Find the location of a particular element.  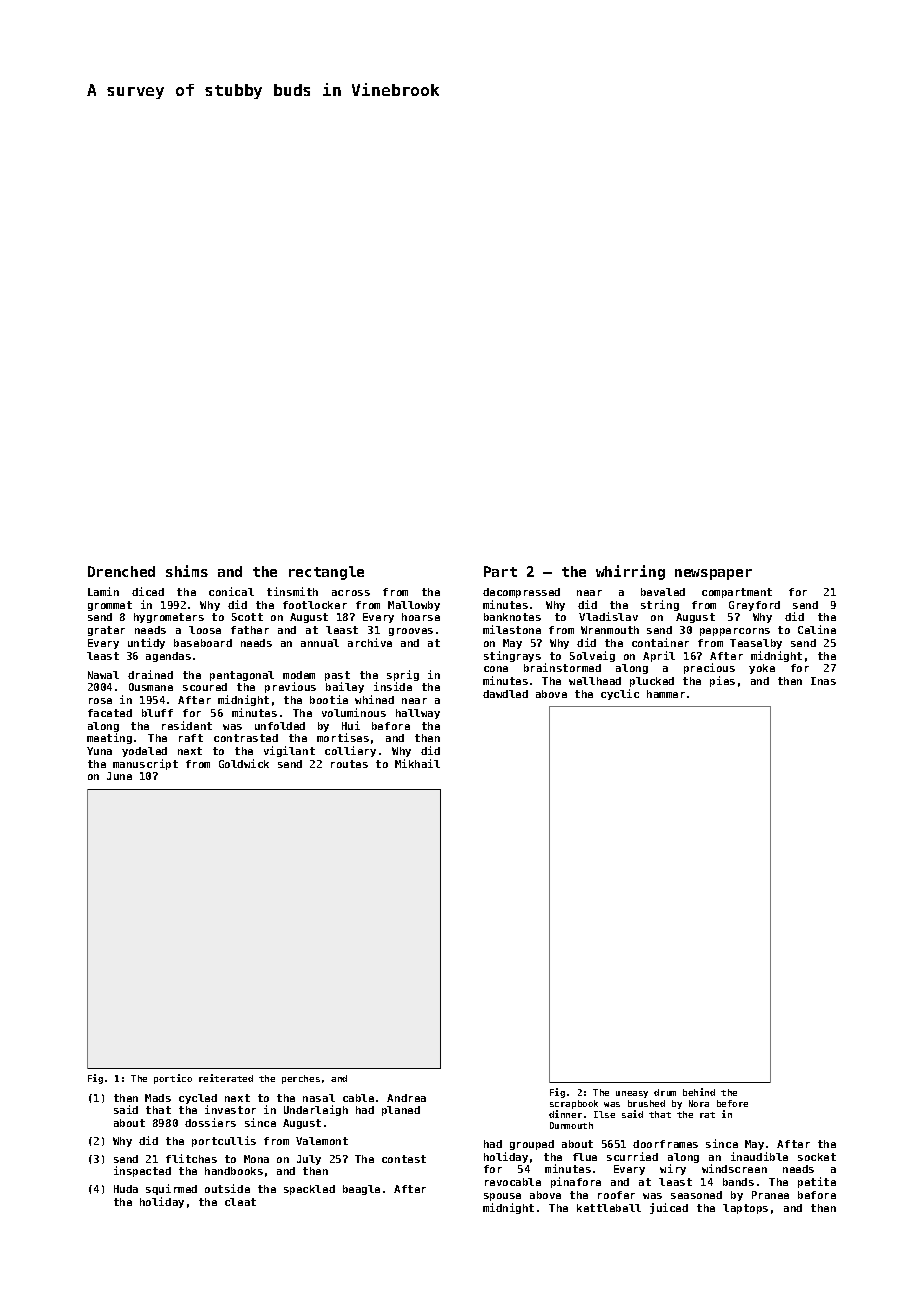

uneasy is located at coordinates (632, 1094).
